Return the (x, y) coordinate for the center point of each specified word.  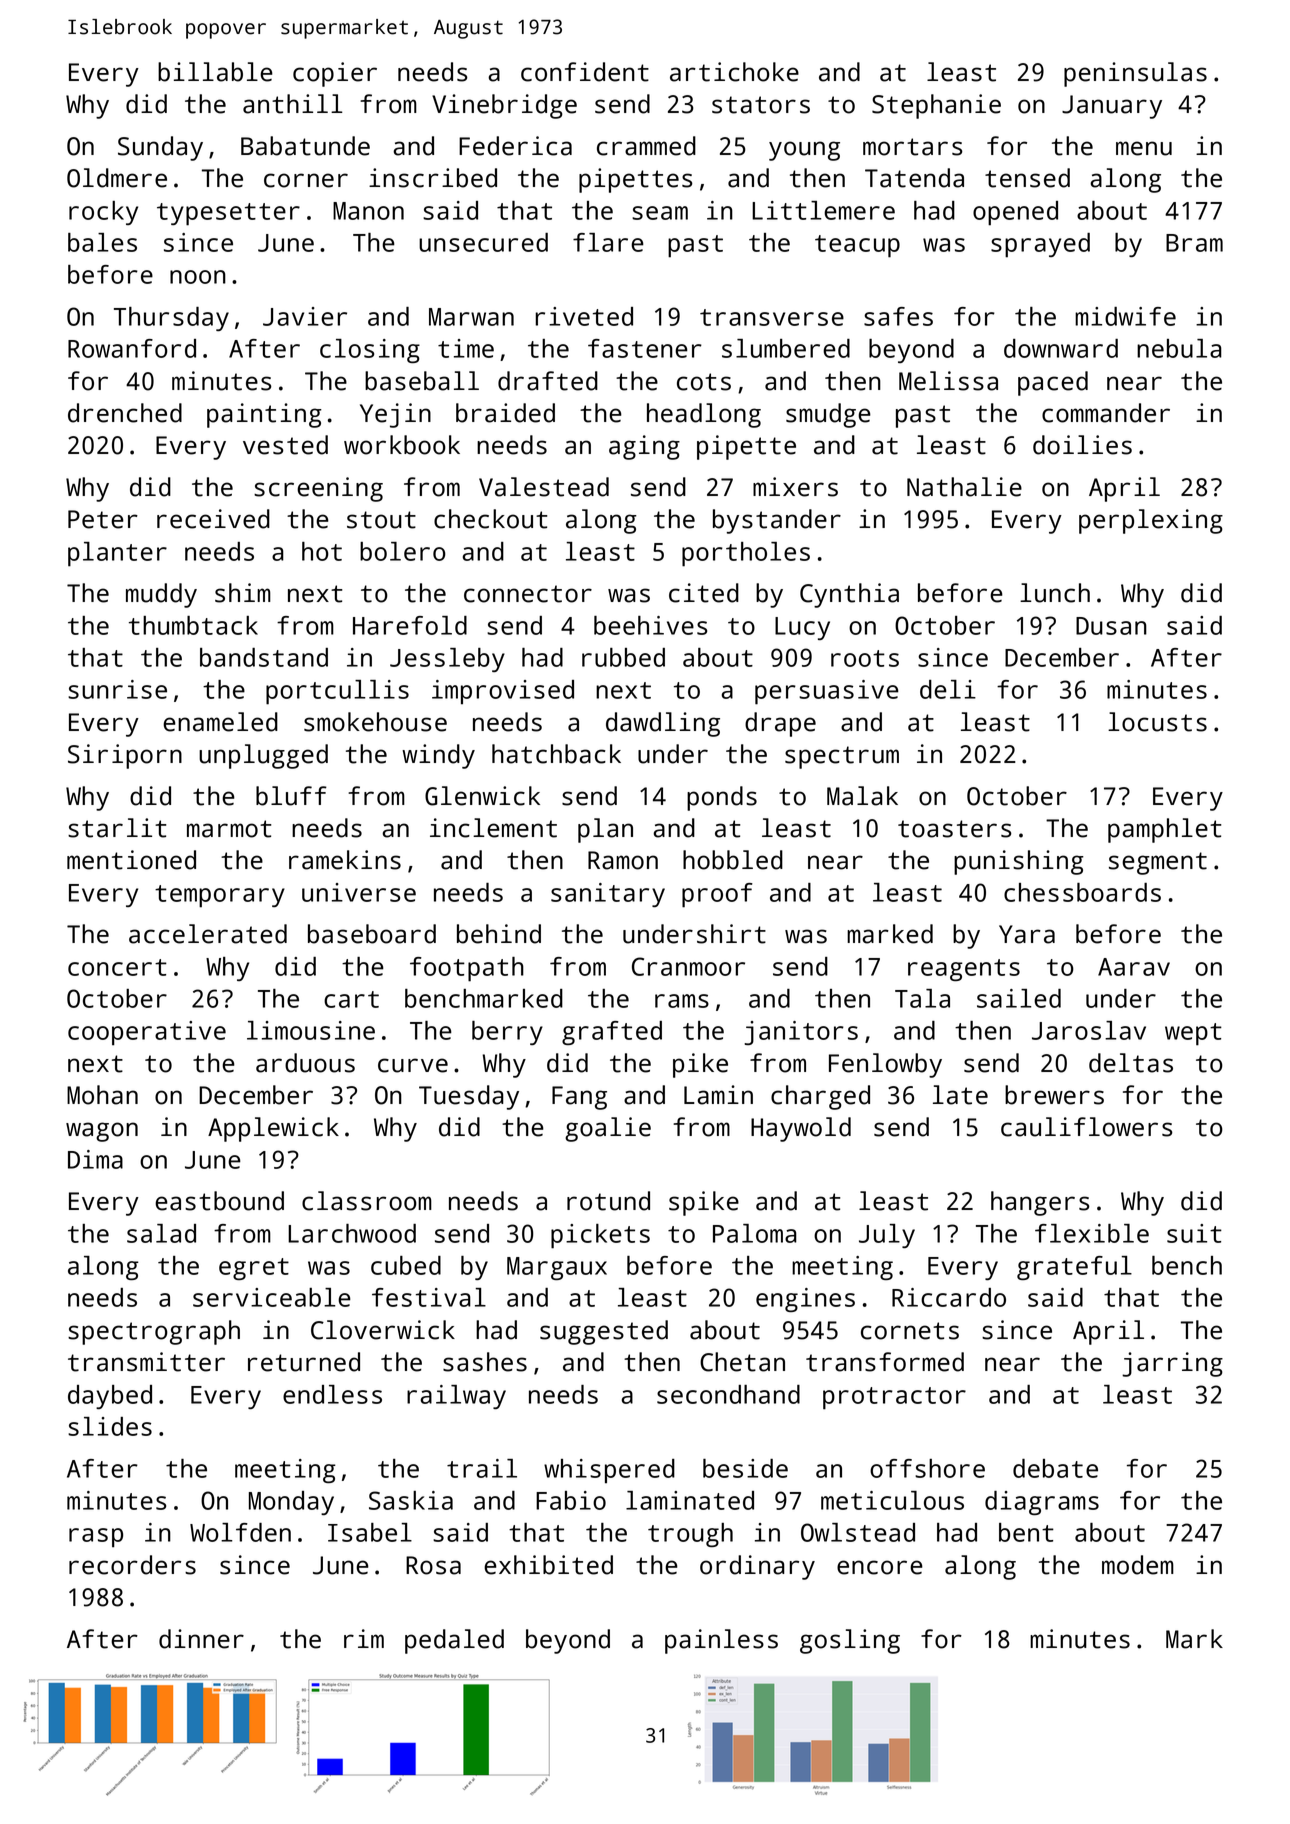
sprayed (1040, 245)
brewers (1054, 1095)
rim (364, 1638)
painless (721, 1641)
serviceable (272, 1297)
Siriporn (125, 756)
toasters (955, 829)
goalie (608, 1129)
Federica (515, 146)
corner (306, 180)
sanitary (608, 895)
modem (1138, 1565)
